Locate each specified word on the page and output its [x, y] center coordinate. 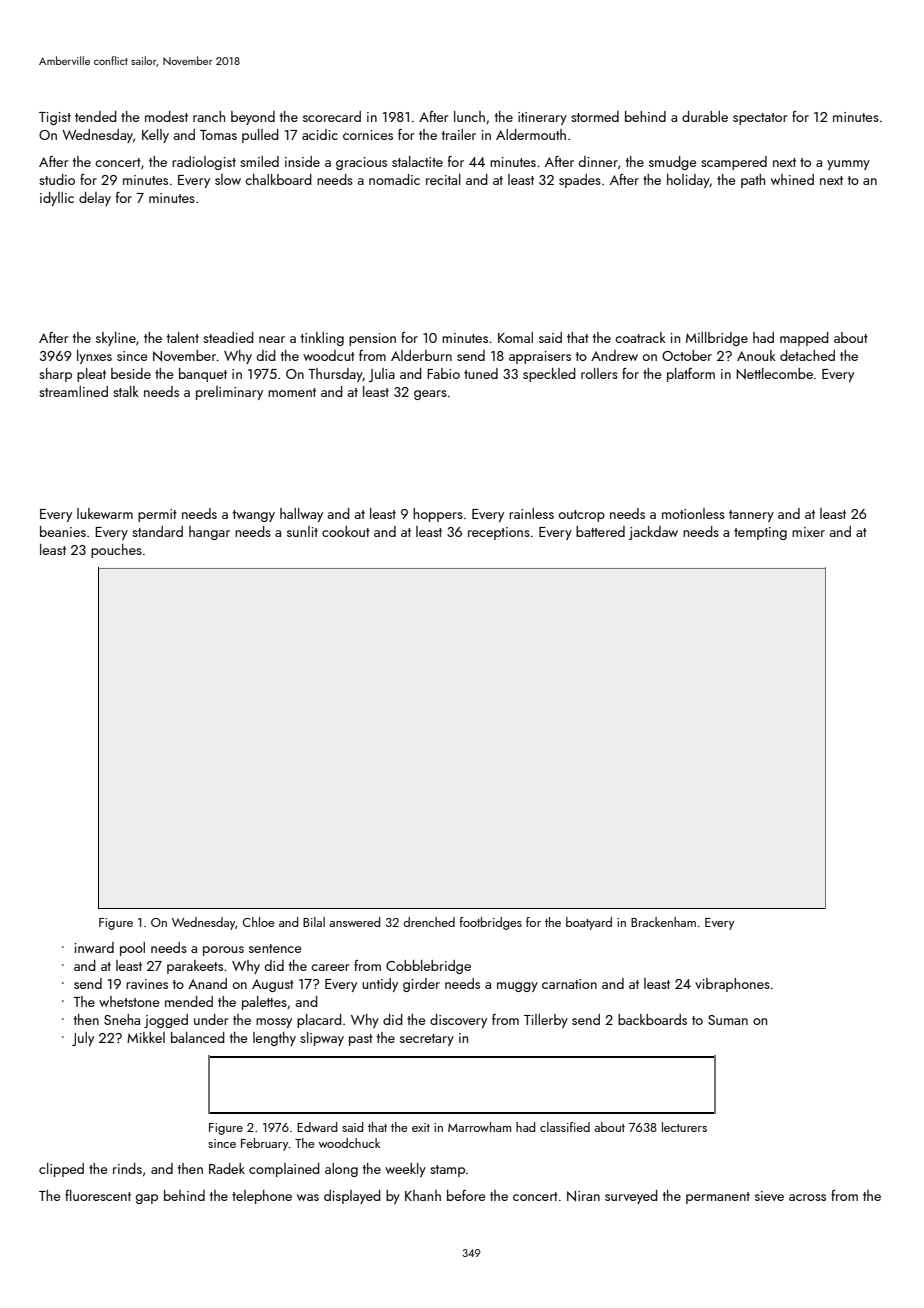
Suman [728, 1020]
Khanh [423, 1195]
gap [146, 1199]
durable [705, 116]
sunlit [302, 531]
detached [807, 355]
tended [96, 116]
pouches [116, 551]
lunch [469, 116]
